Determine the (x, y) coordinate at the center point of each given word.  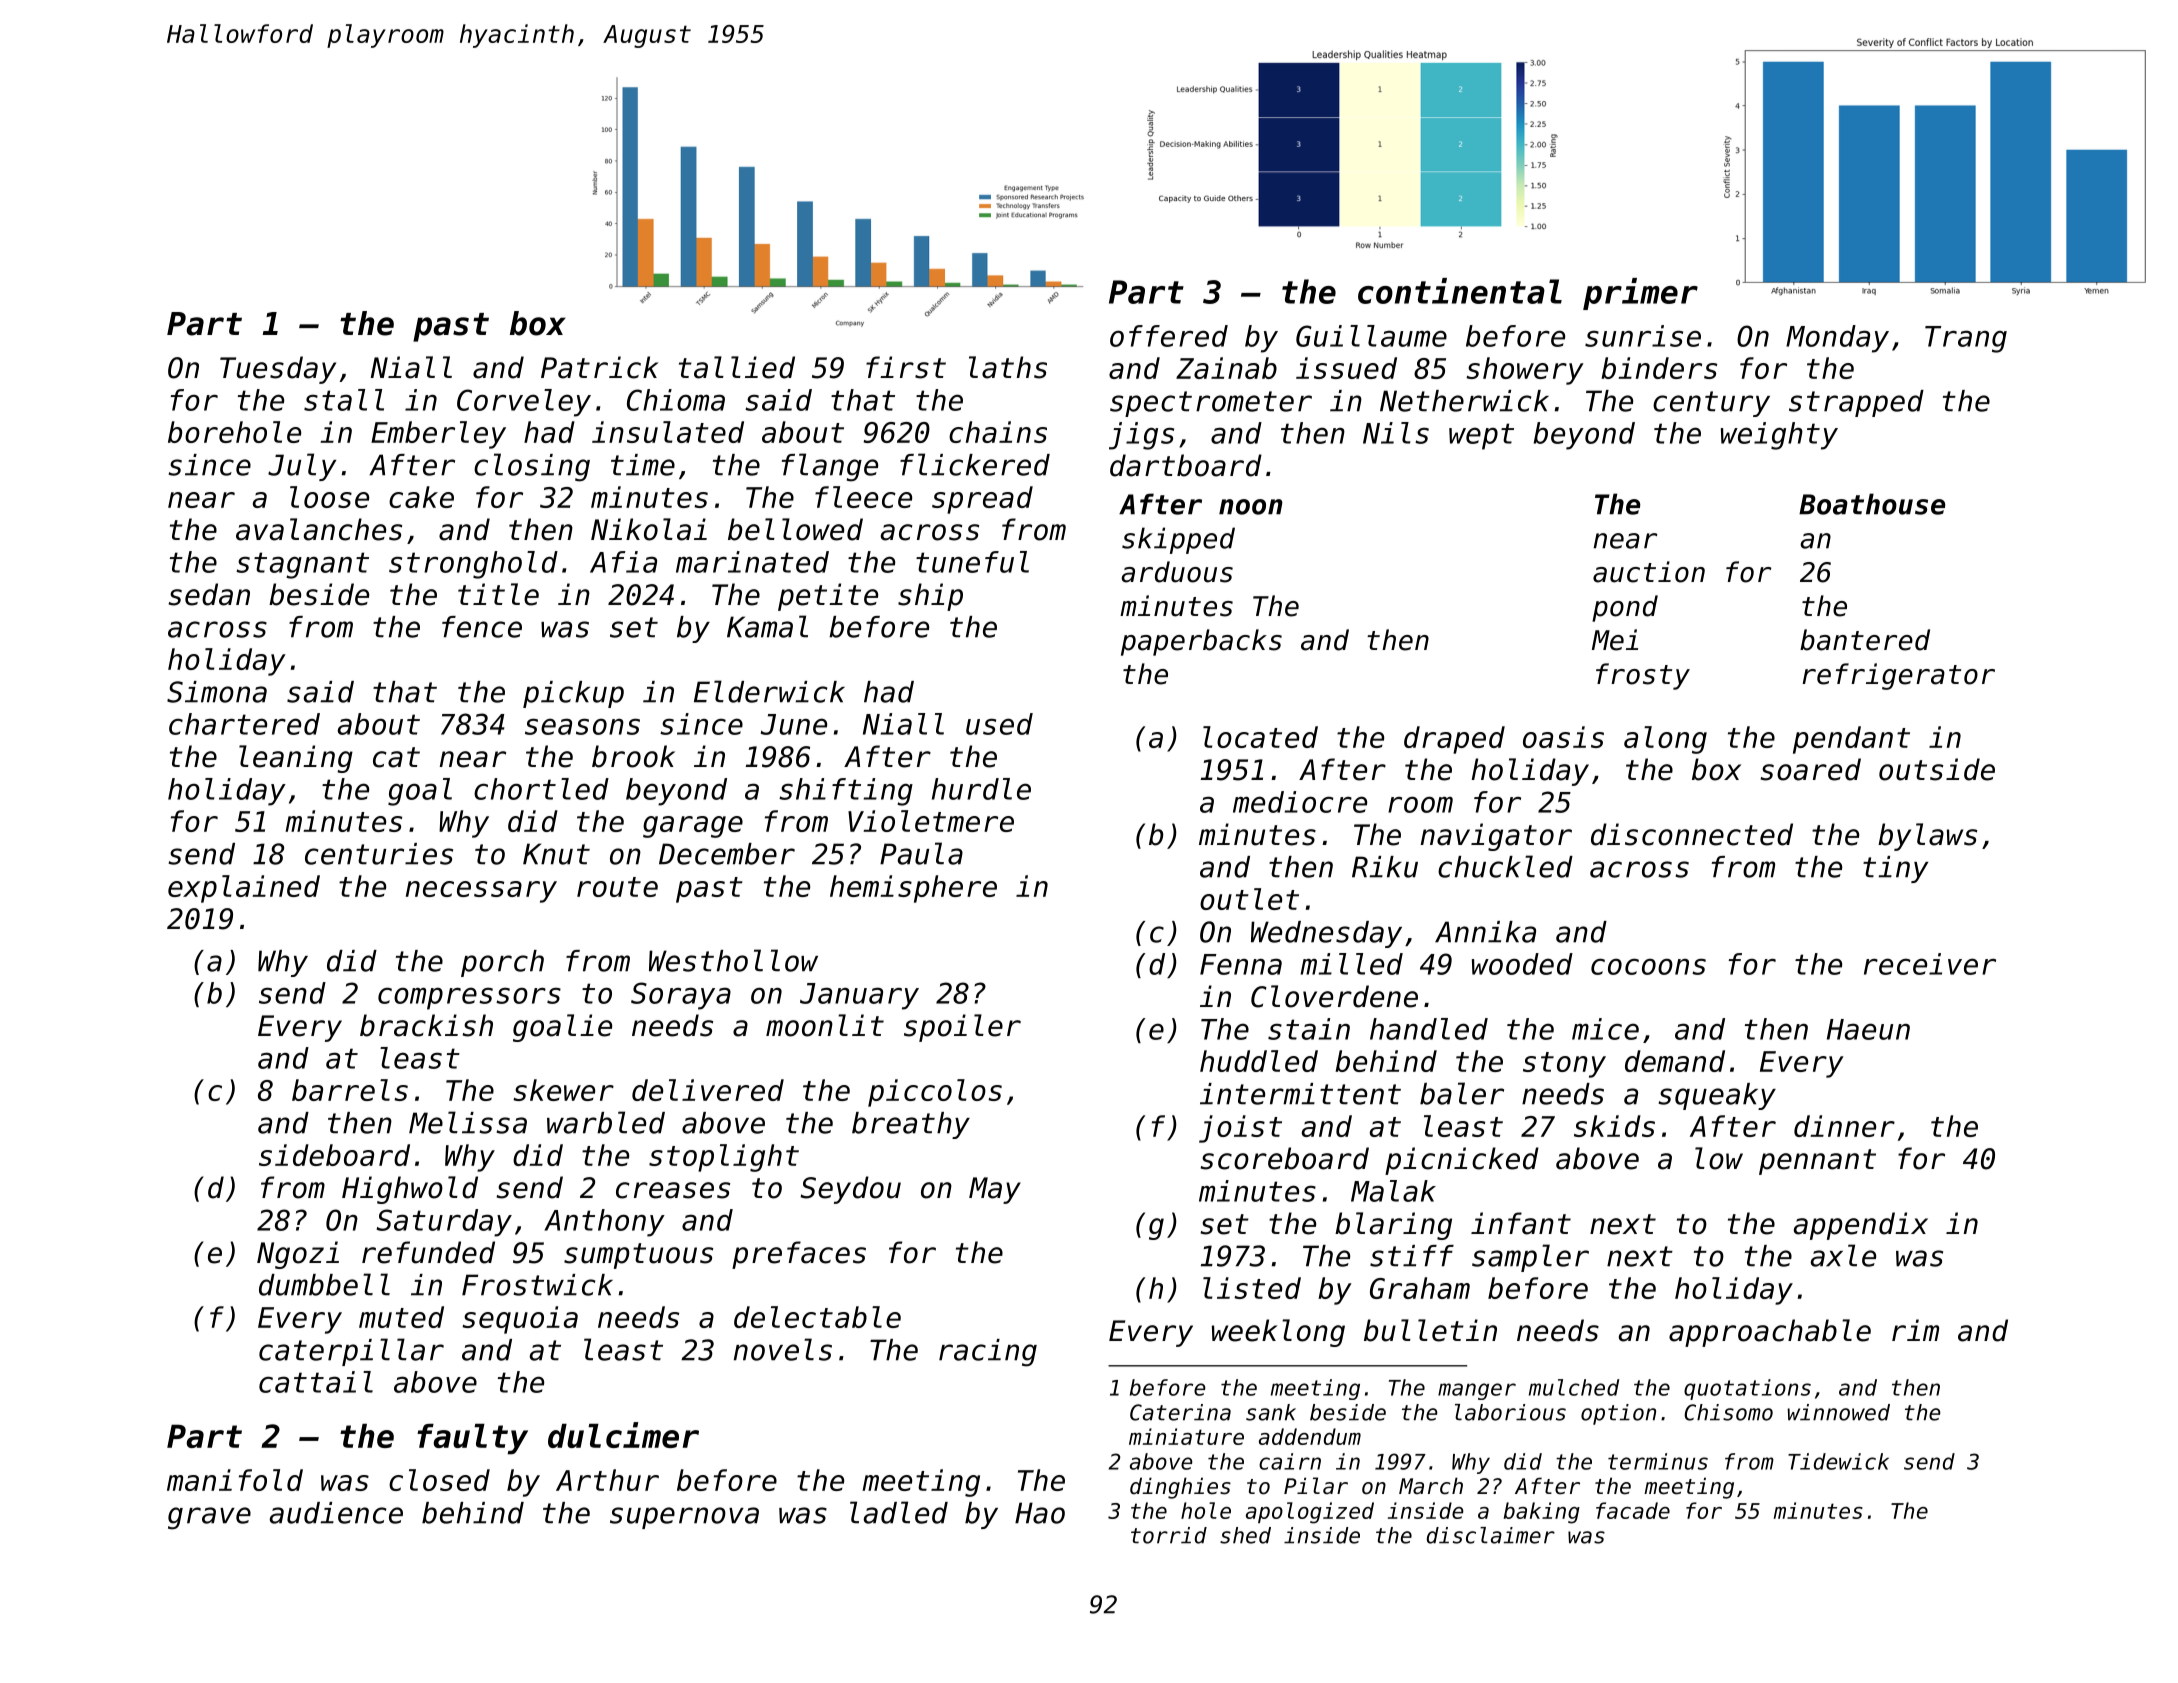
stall (344, 400)
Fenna (1241, 964)
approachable (1770, 1333)
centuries (379, 854)
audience (336, 1513)
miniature (1186, 1436)
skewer (563, 1090)
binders (1659, 368)
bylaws (1927, 837)
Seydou (850, 1190)
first (906, 367)
